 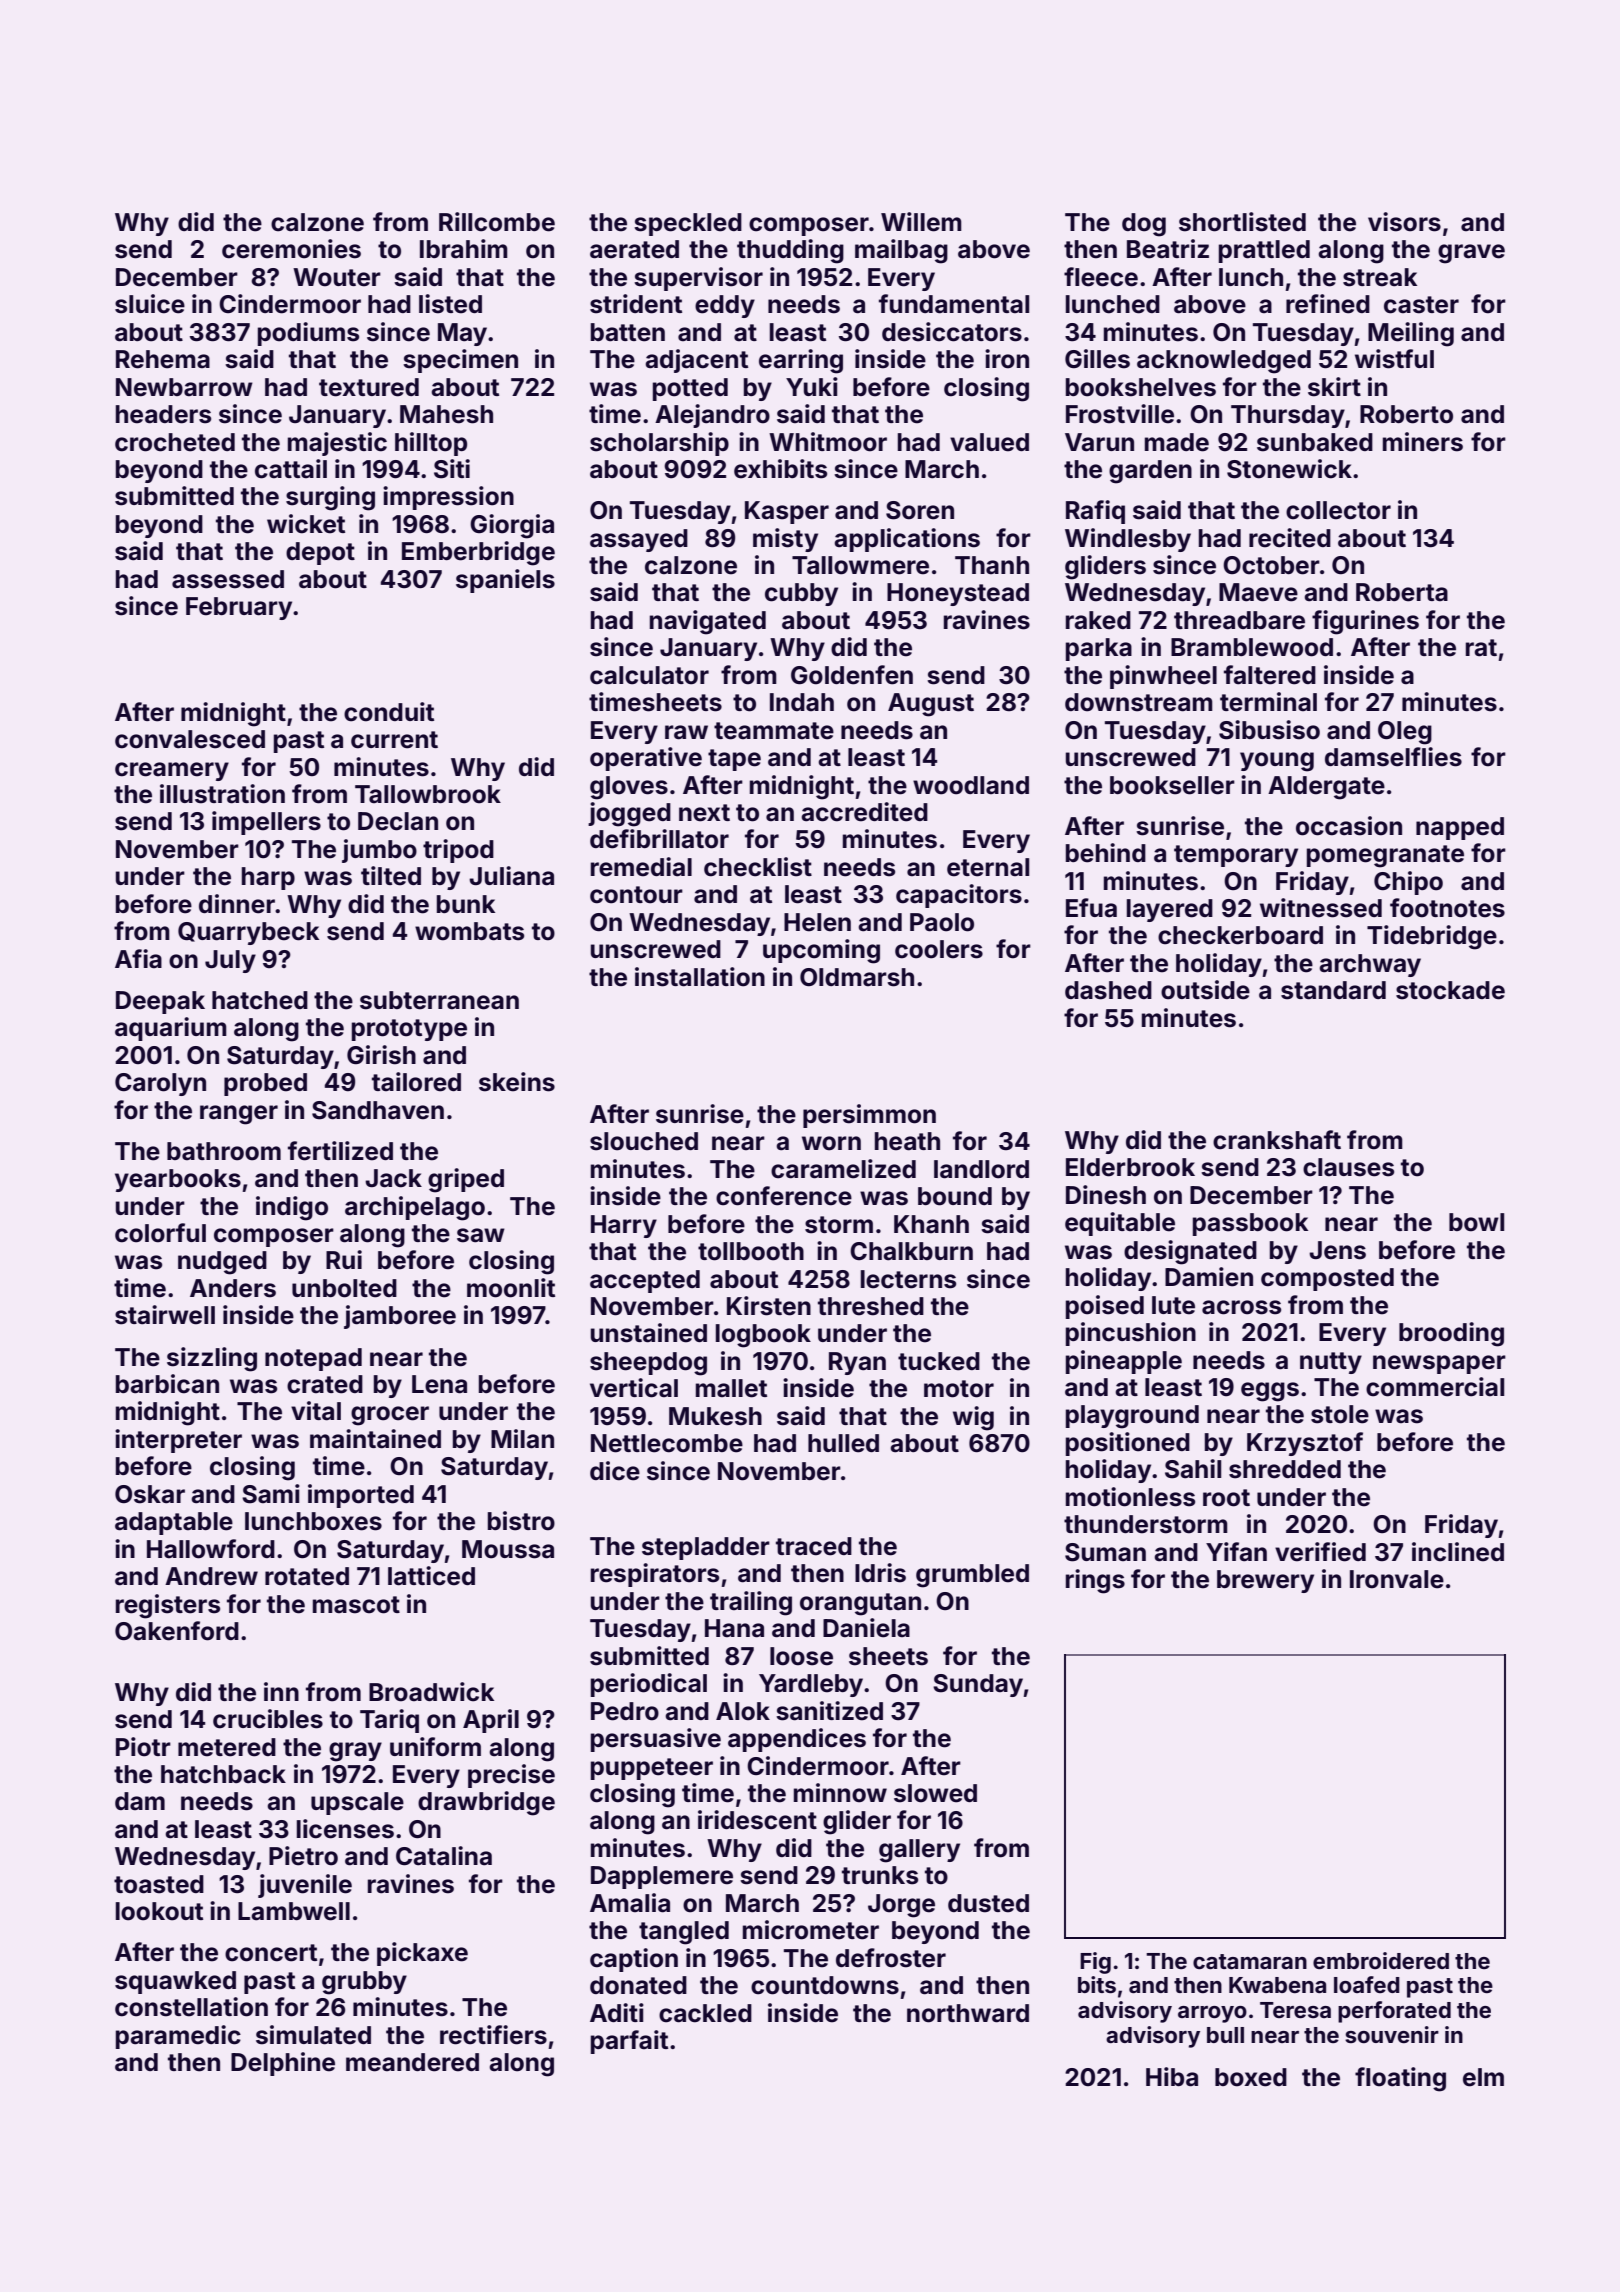 What do you see at coordinates (628, 332) in the screenshot?
I see `batten` at bounding box center [628, 332].
